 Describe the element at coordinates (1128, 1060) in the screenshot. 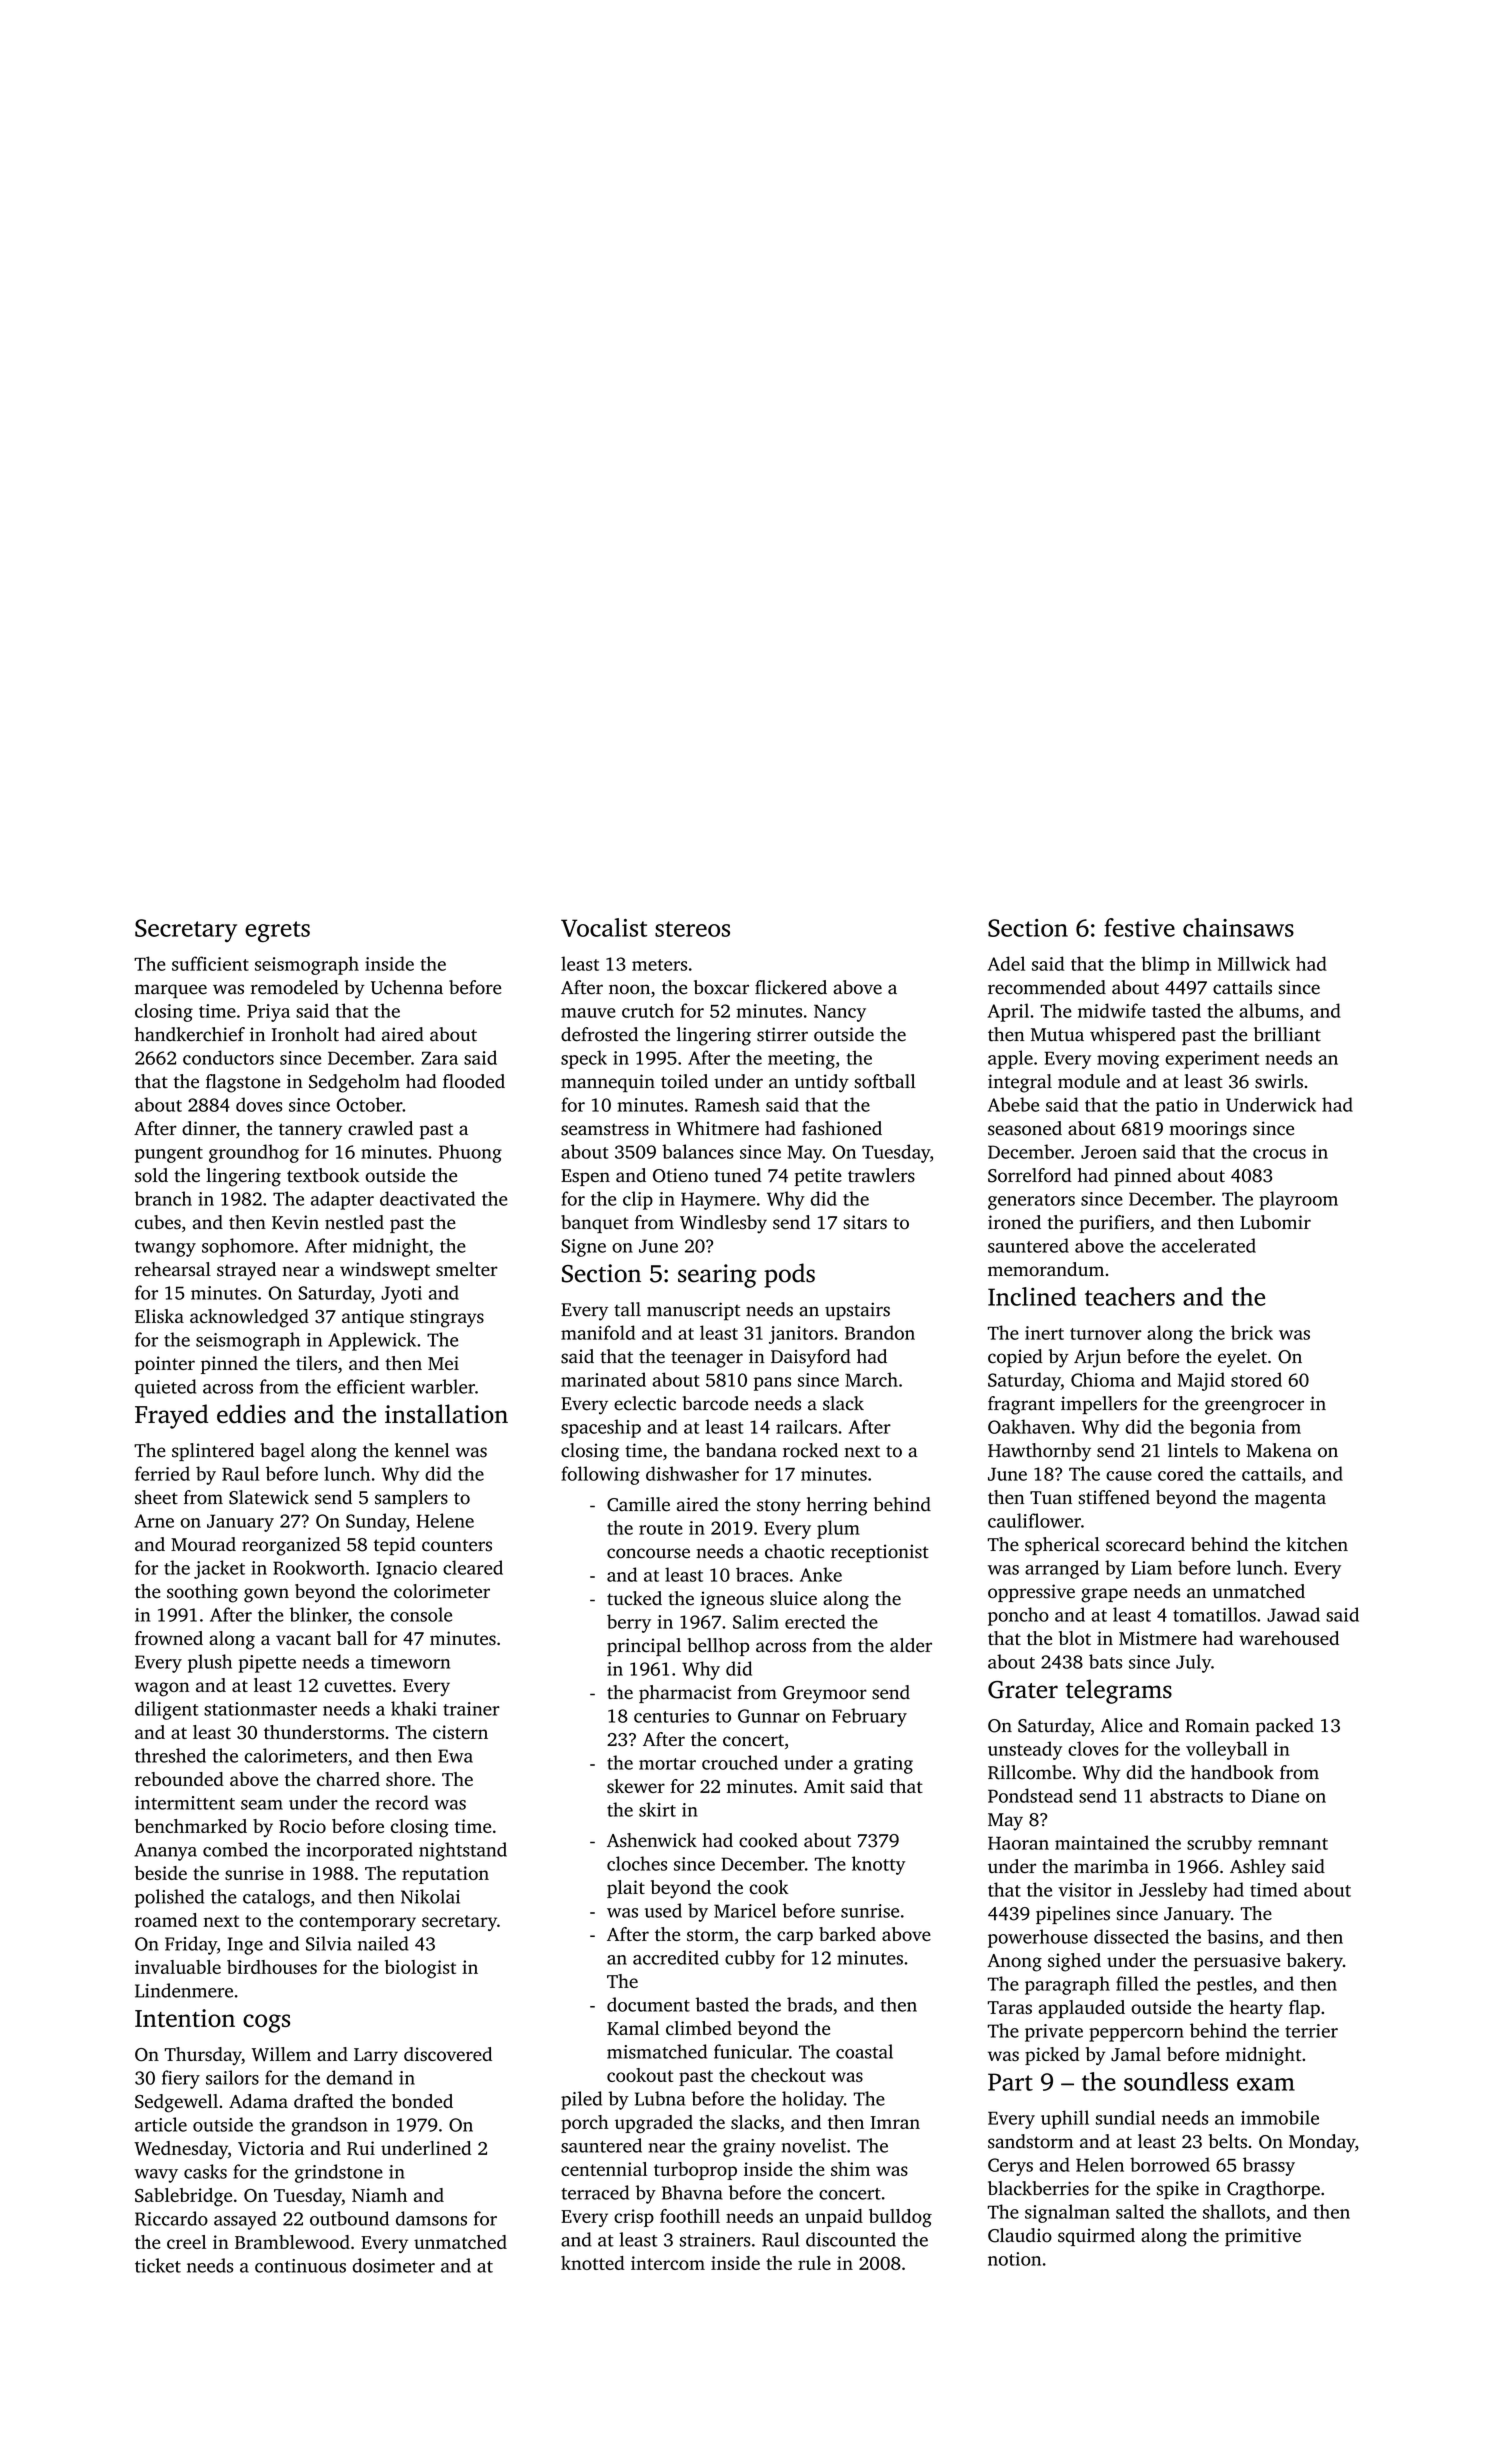

I see `moving` at that location.
